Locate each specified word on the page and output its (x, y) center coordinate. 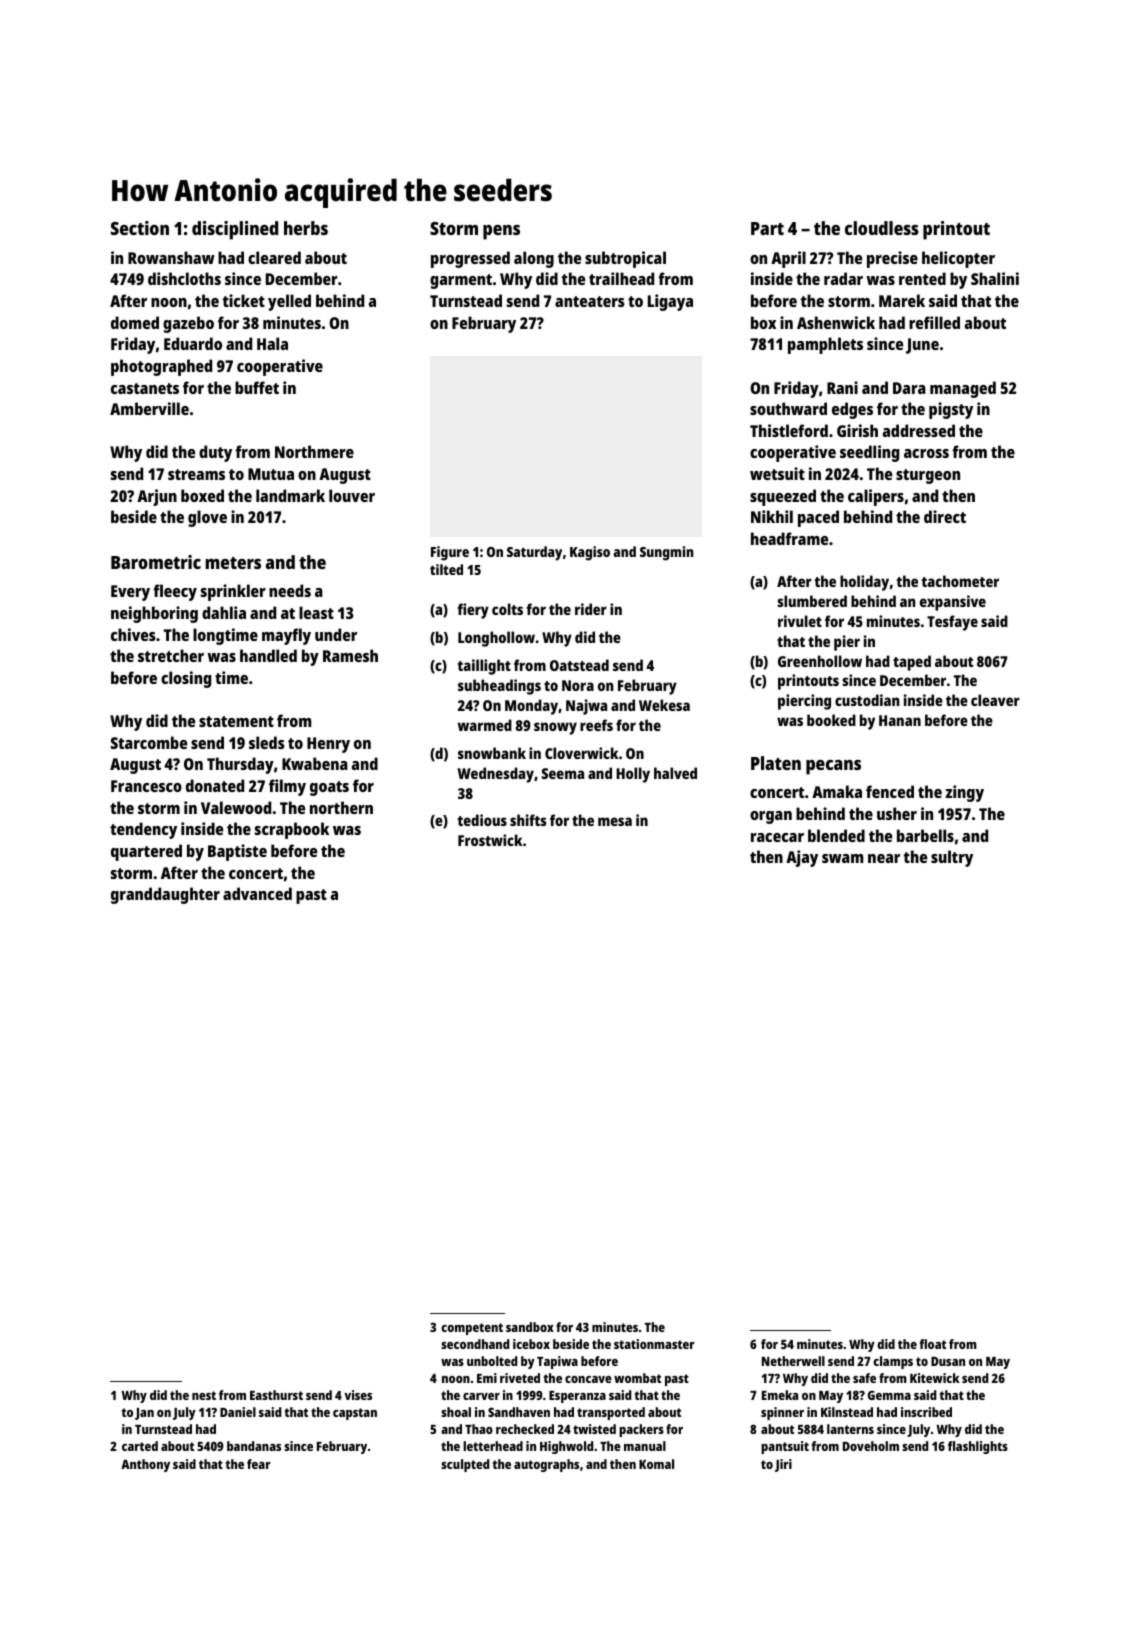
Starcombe (149, 742)
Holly (633, 775)
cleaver (995, 700)
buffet (257, 387)
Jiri (783, 1465)
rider (591, 609)
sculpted (465, 1465)
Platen (776, 763)
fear (259, 1464)
